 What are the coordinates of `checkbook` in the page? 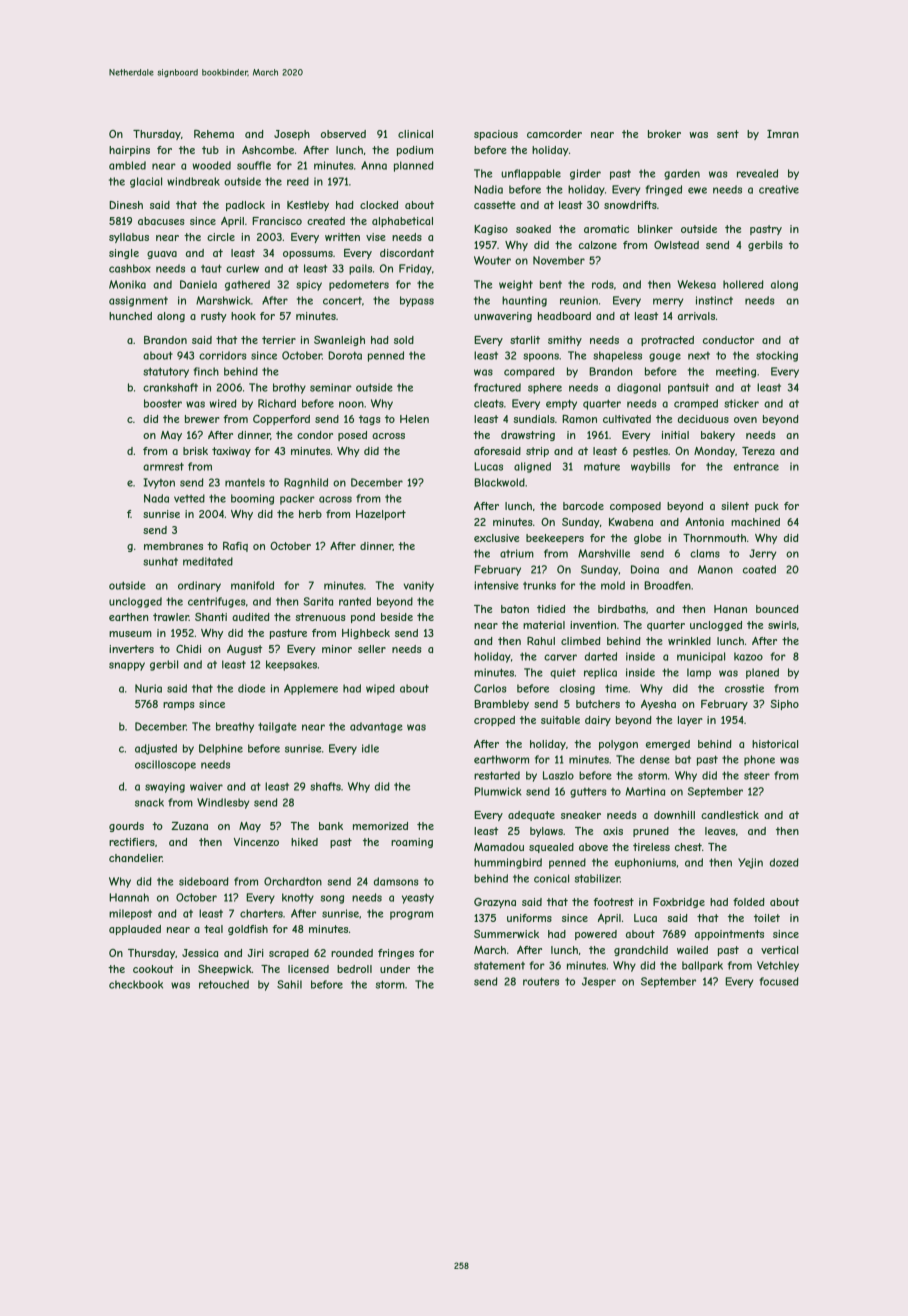 It's located at (136, 984).
